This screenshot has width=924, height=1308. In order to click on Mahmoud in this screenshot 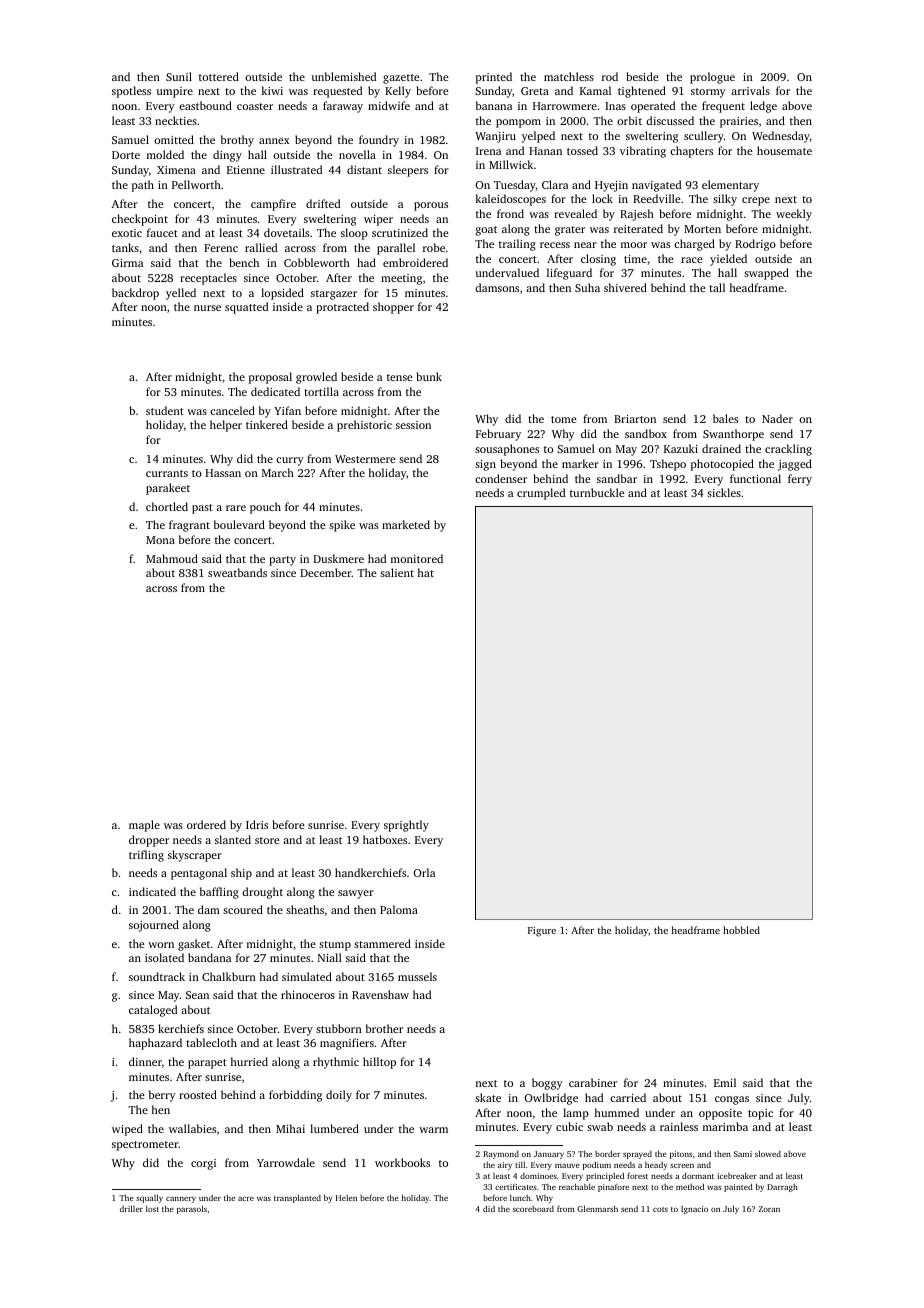, I will do `click(172, 558)`.
